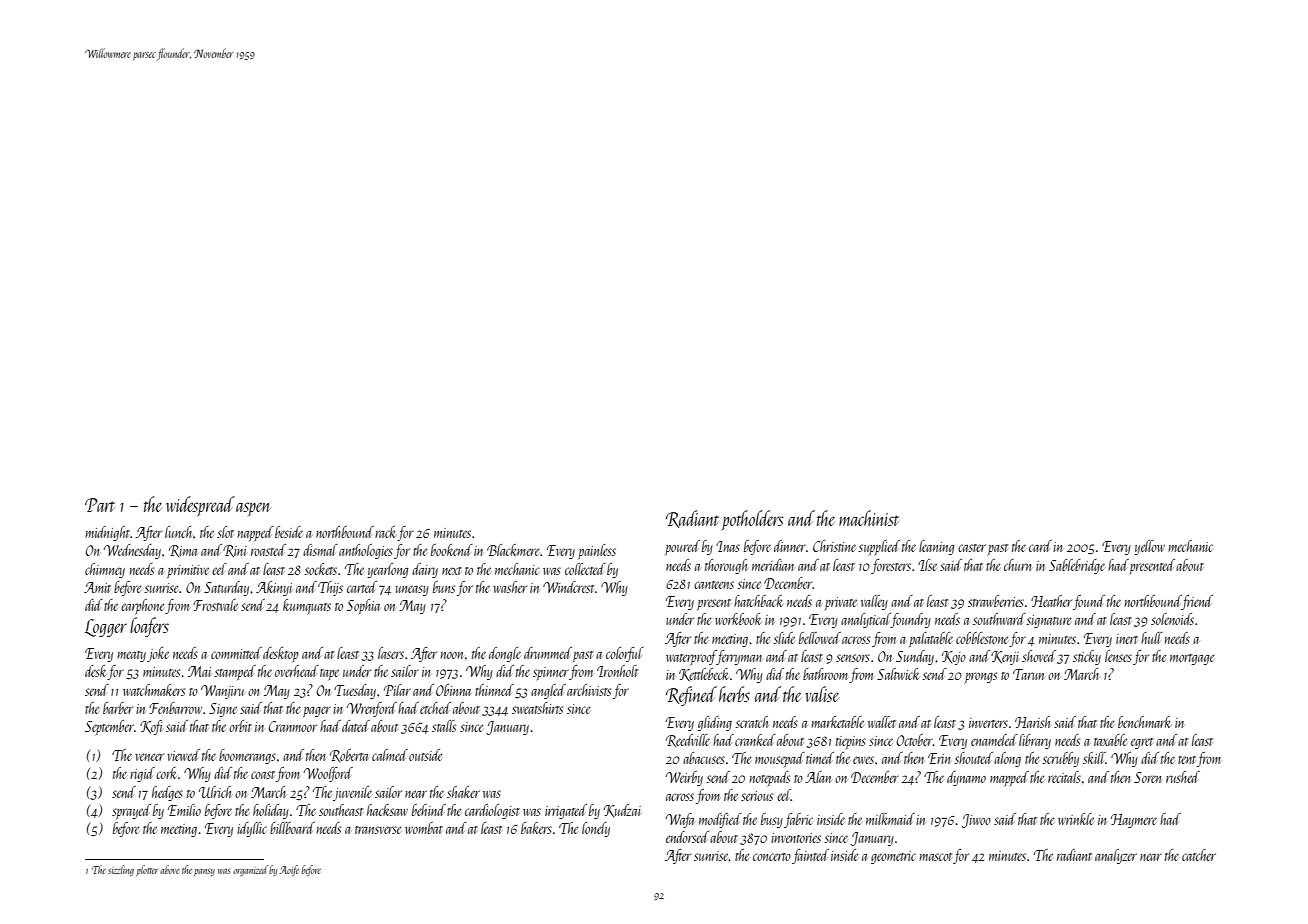  Describe the element at coordinates (826, 675) in the document. I see `bathroom` at that location.
